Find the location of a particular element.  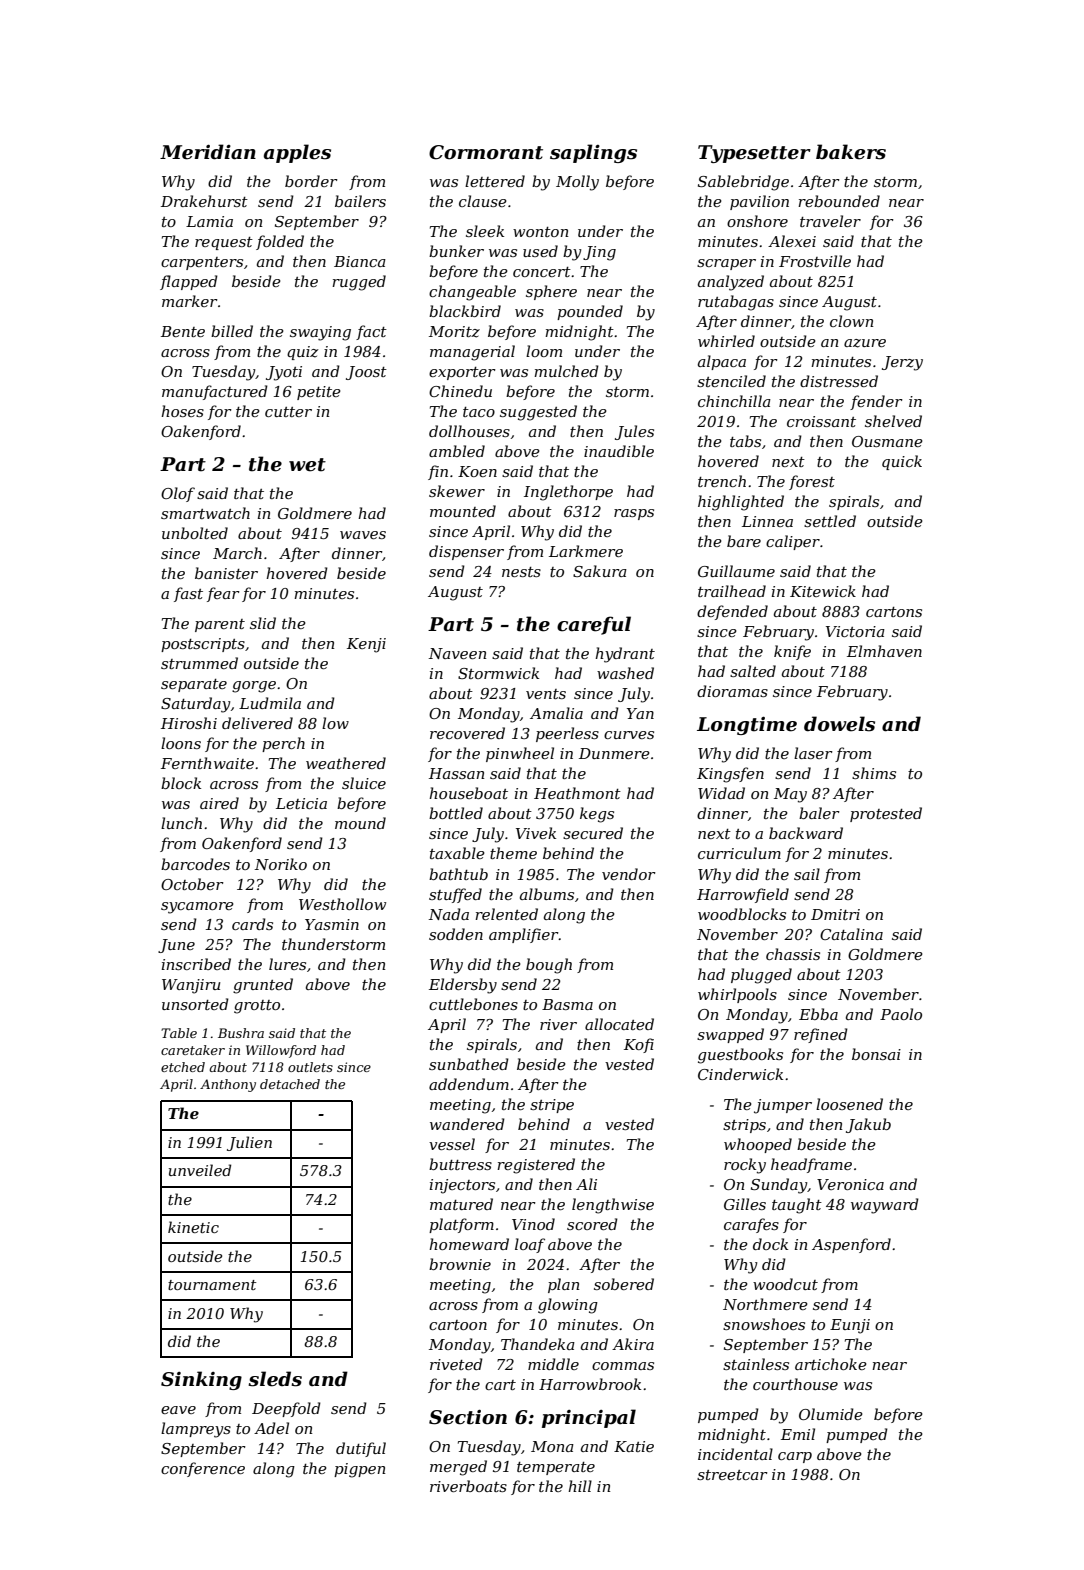

Widad is located at coordinates (721, 793).
